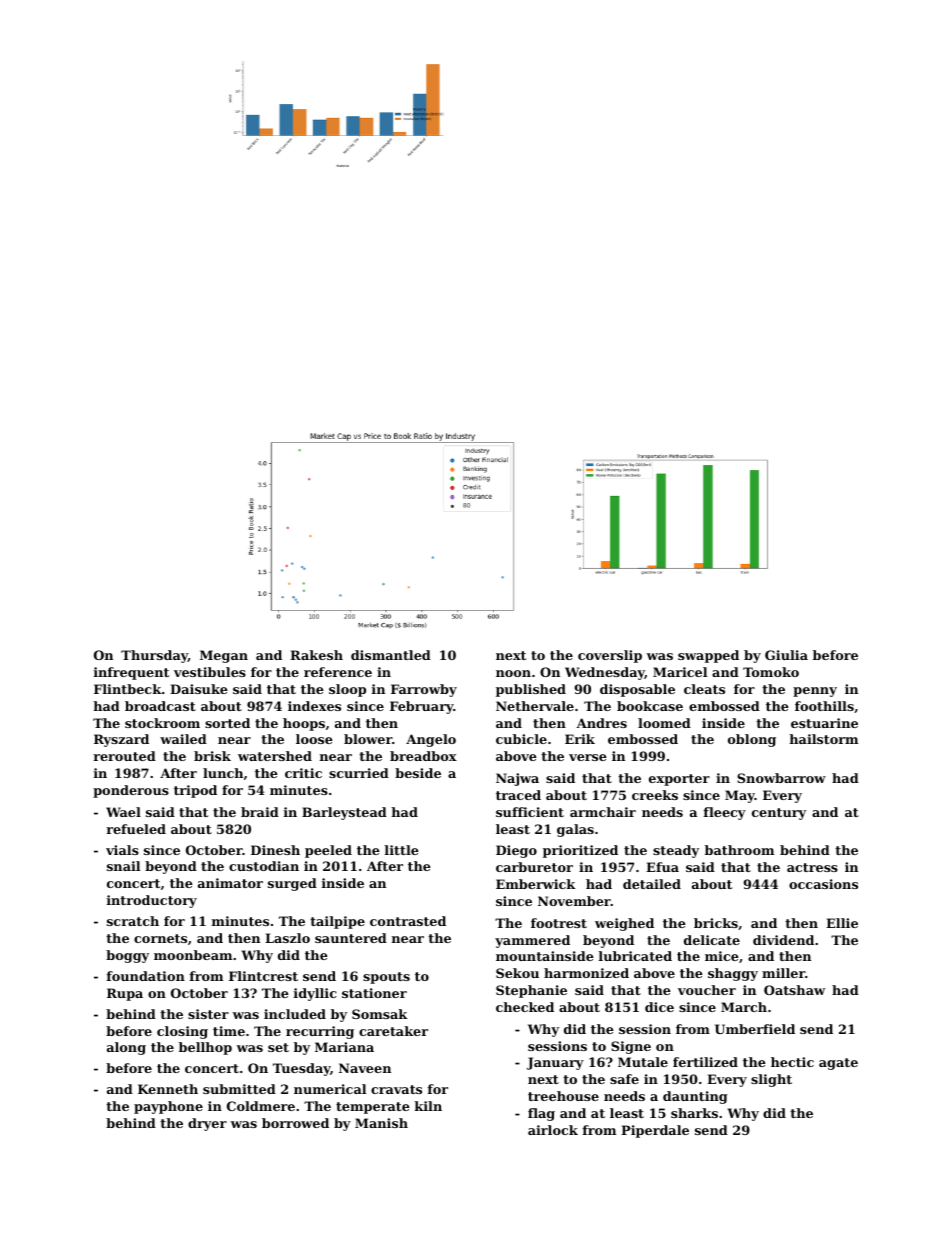 The height and width of the image is (1233, 952). I want to click on Giulia, so click(786, 655).
